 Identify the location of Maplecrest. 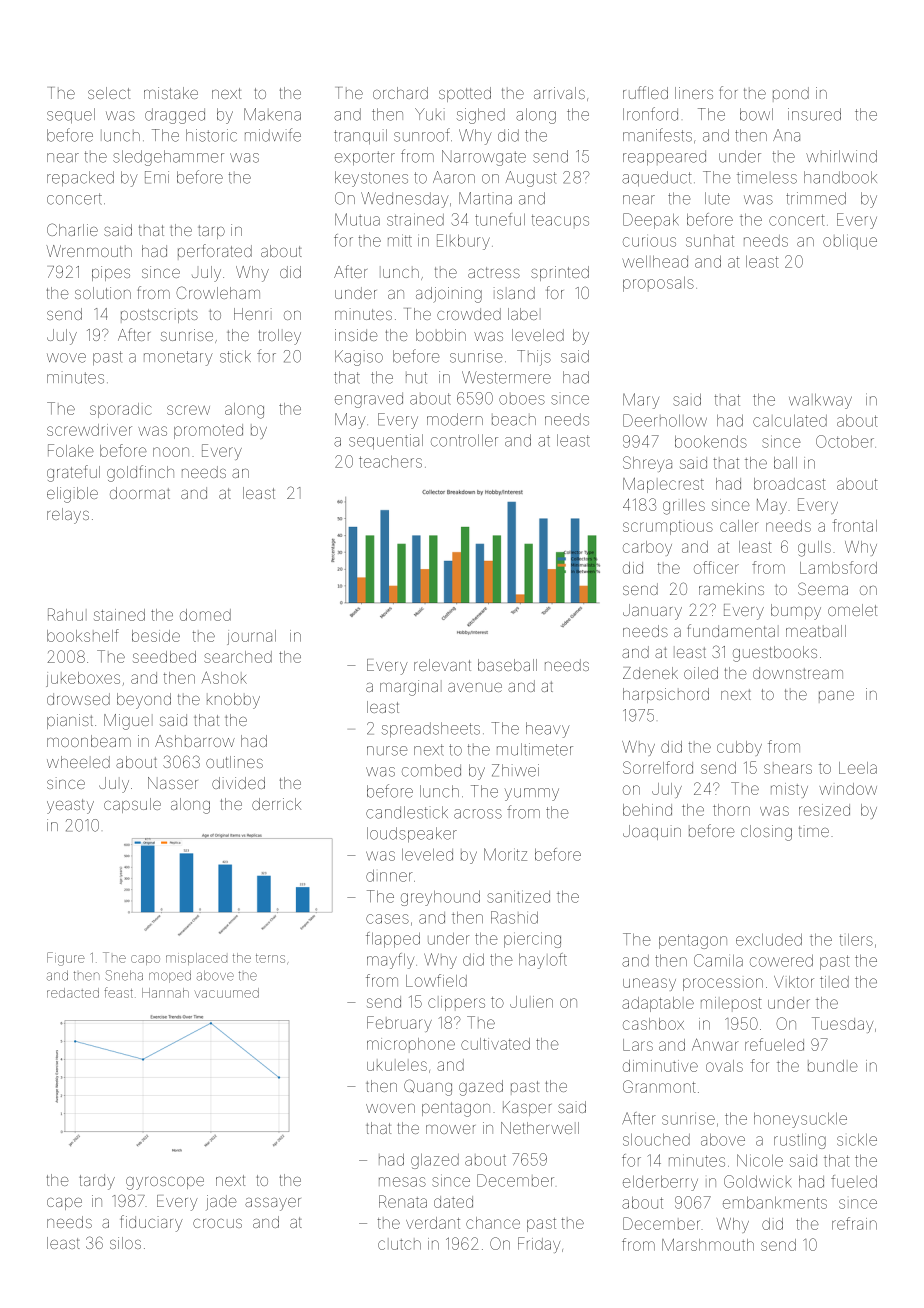
(663, 485).
